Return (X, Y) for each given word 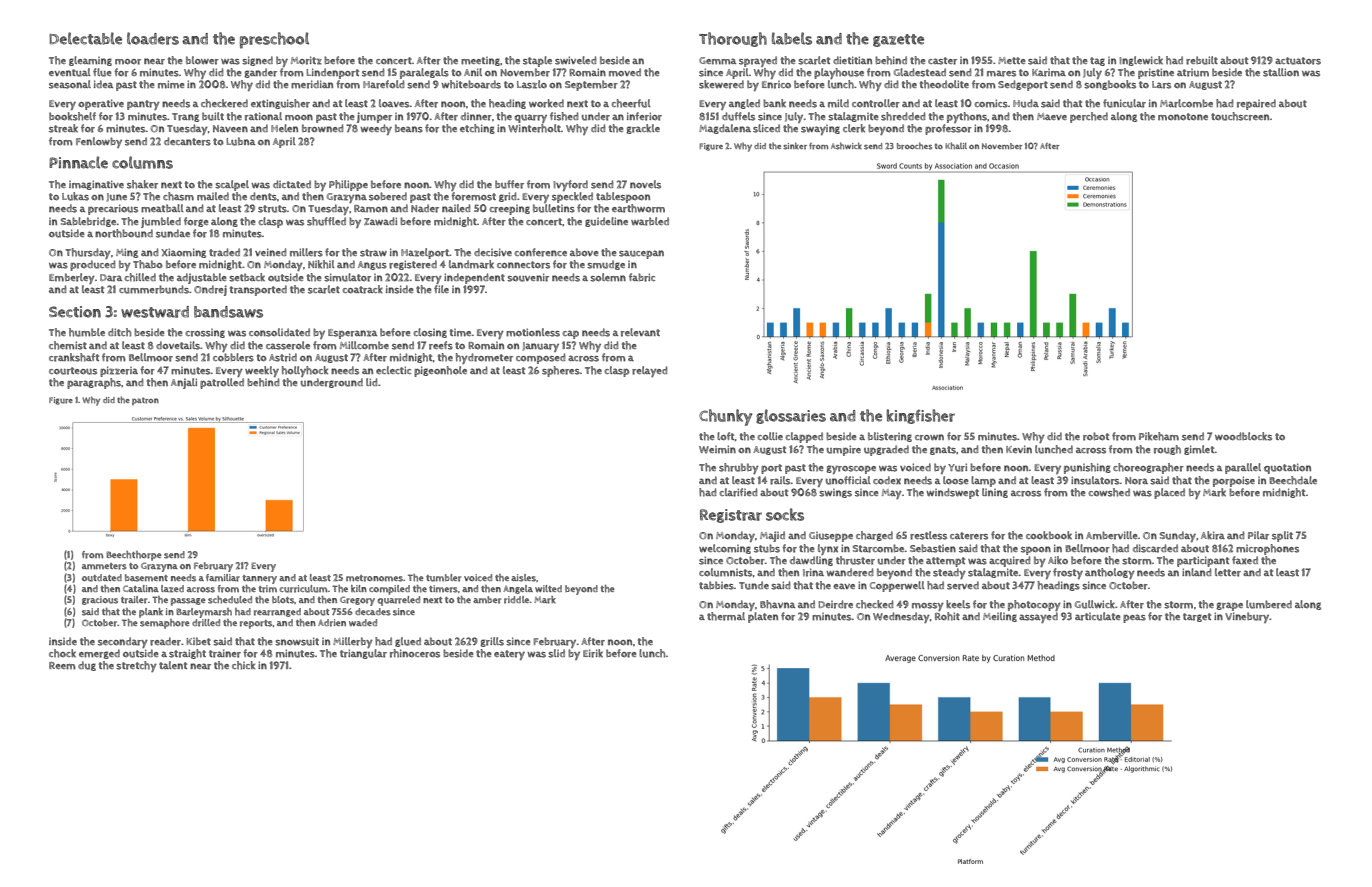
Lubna (240, 141)
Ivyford (571, 185)
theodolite (944, 84)
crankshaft (74, 357)
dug (87, 666)
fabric (642, 277)
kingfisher (921, 416)
